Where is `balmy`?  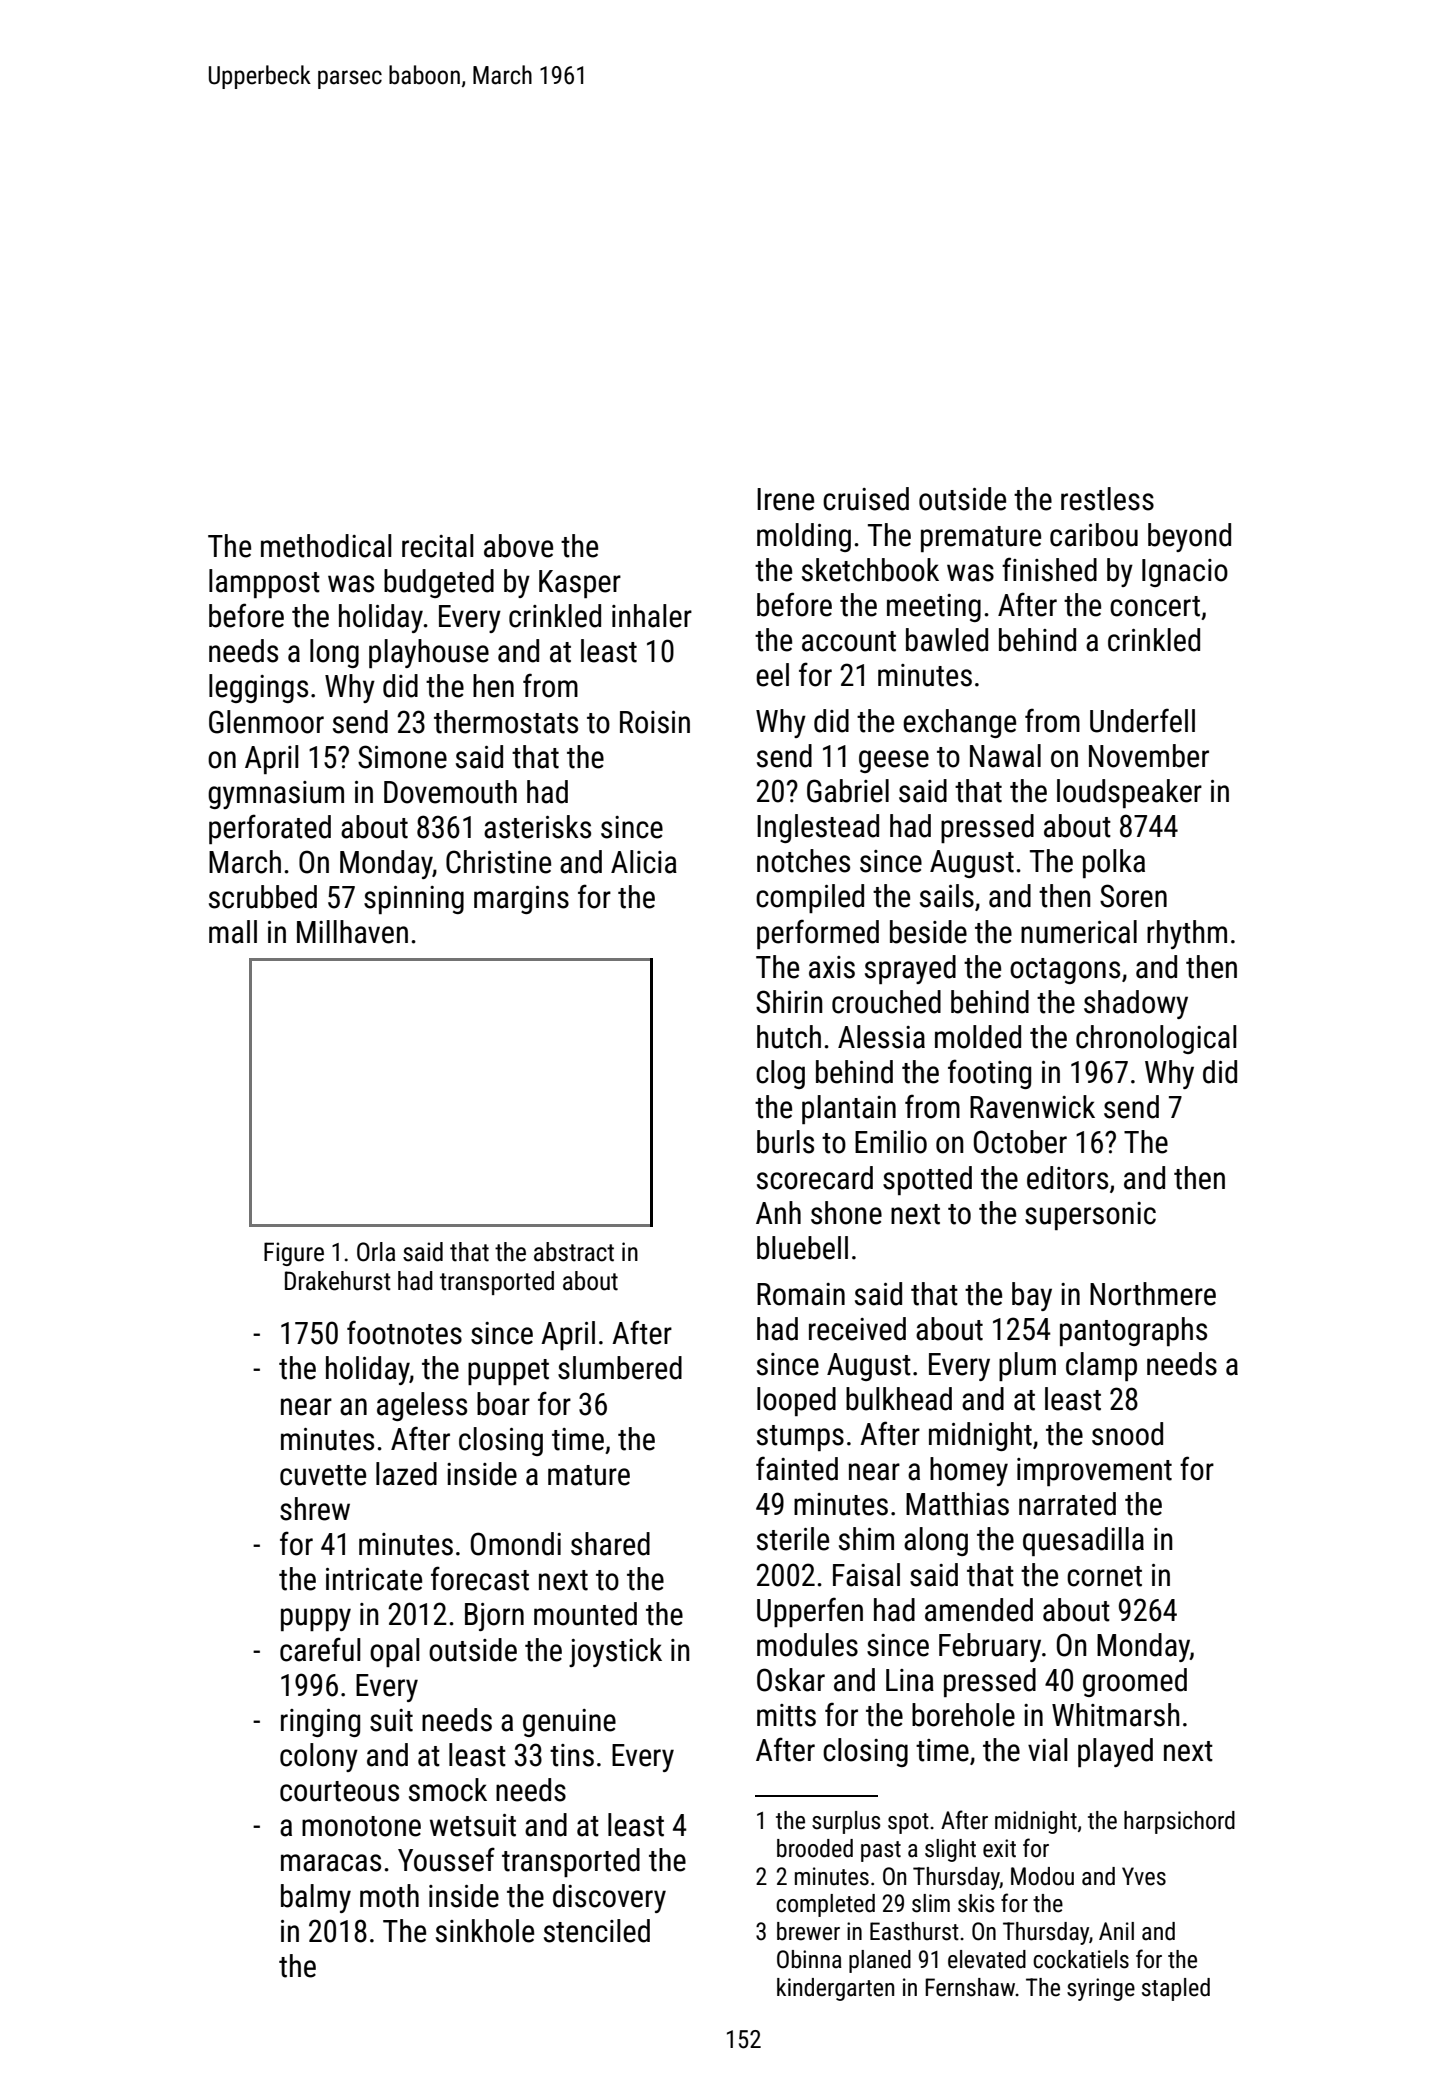 balmy is located at coordinates (316, 1898).
